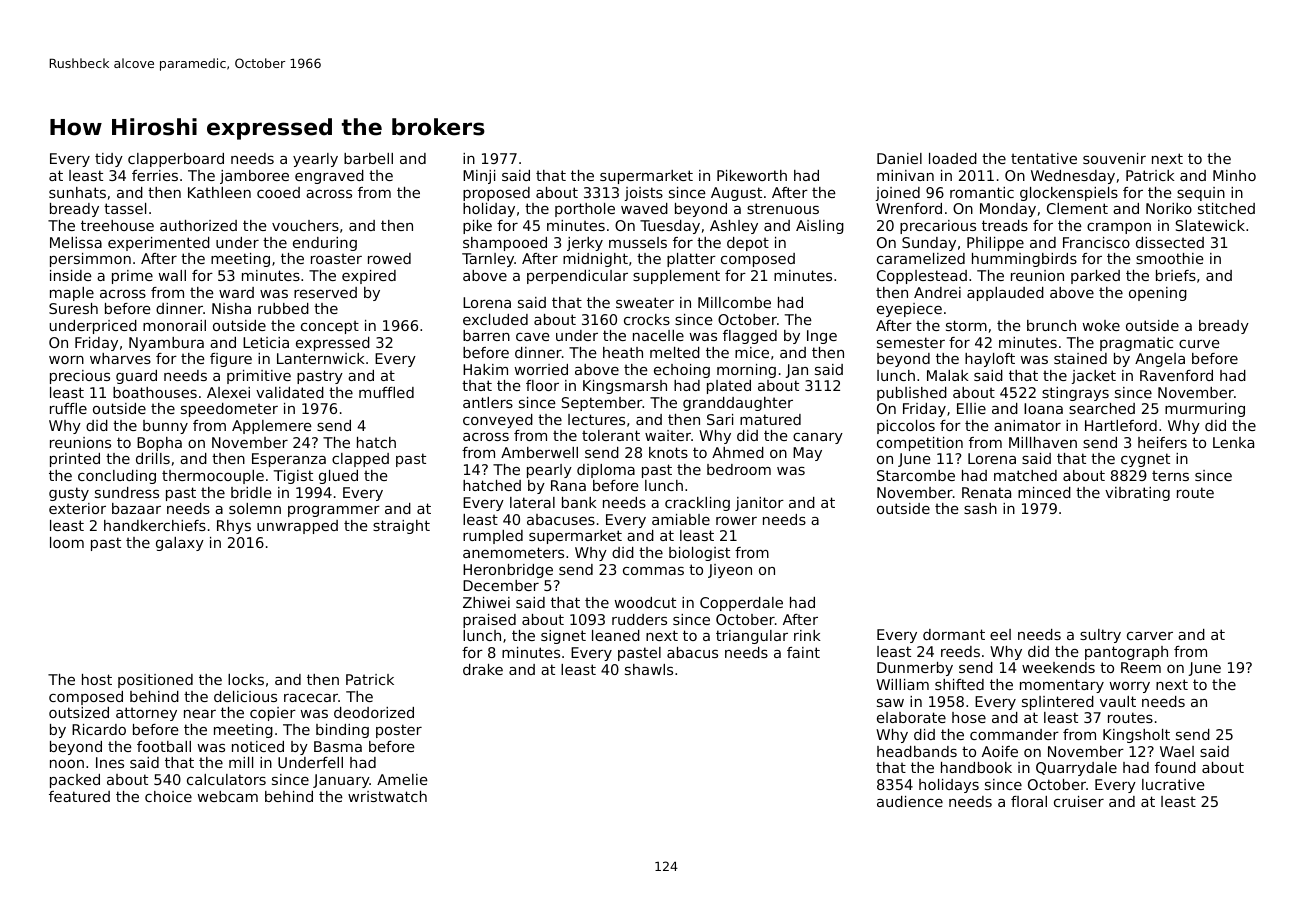 The width and height of the document is (1308, 924). Describe the element at coordinates (1025, 475) in the document. I see `matched` at that location.
